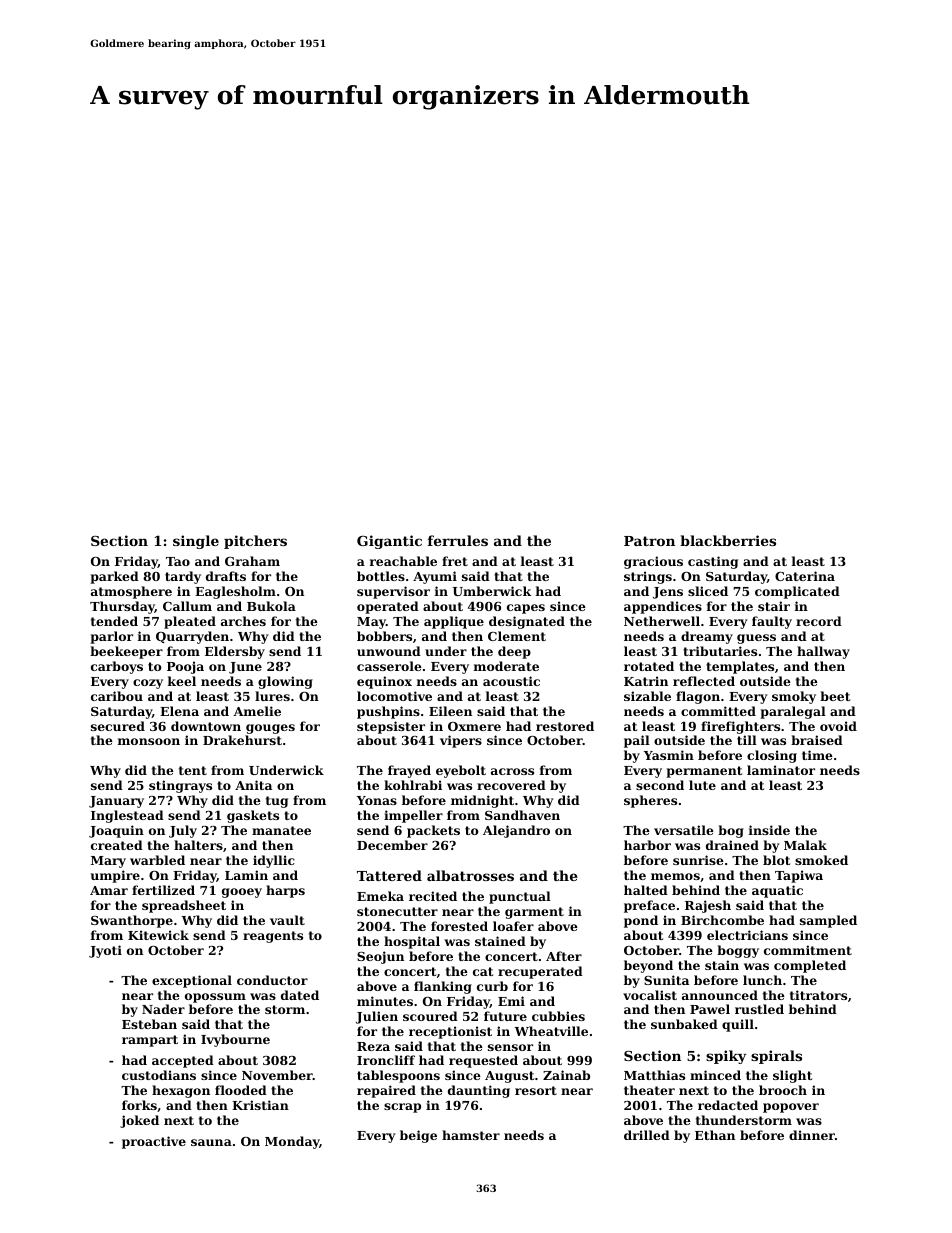  I want to click on Amar, so click(109, 890).
